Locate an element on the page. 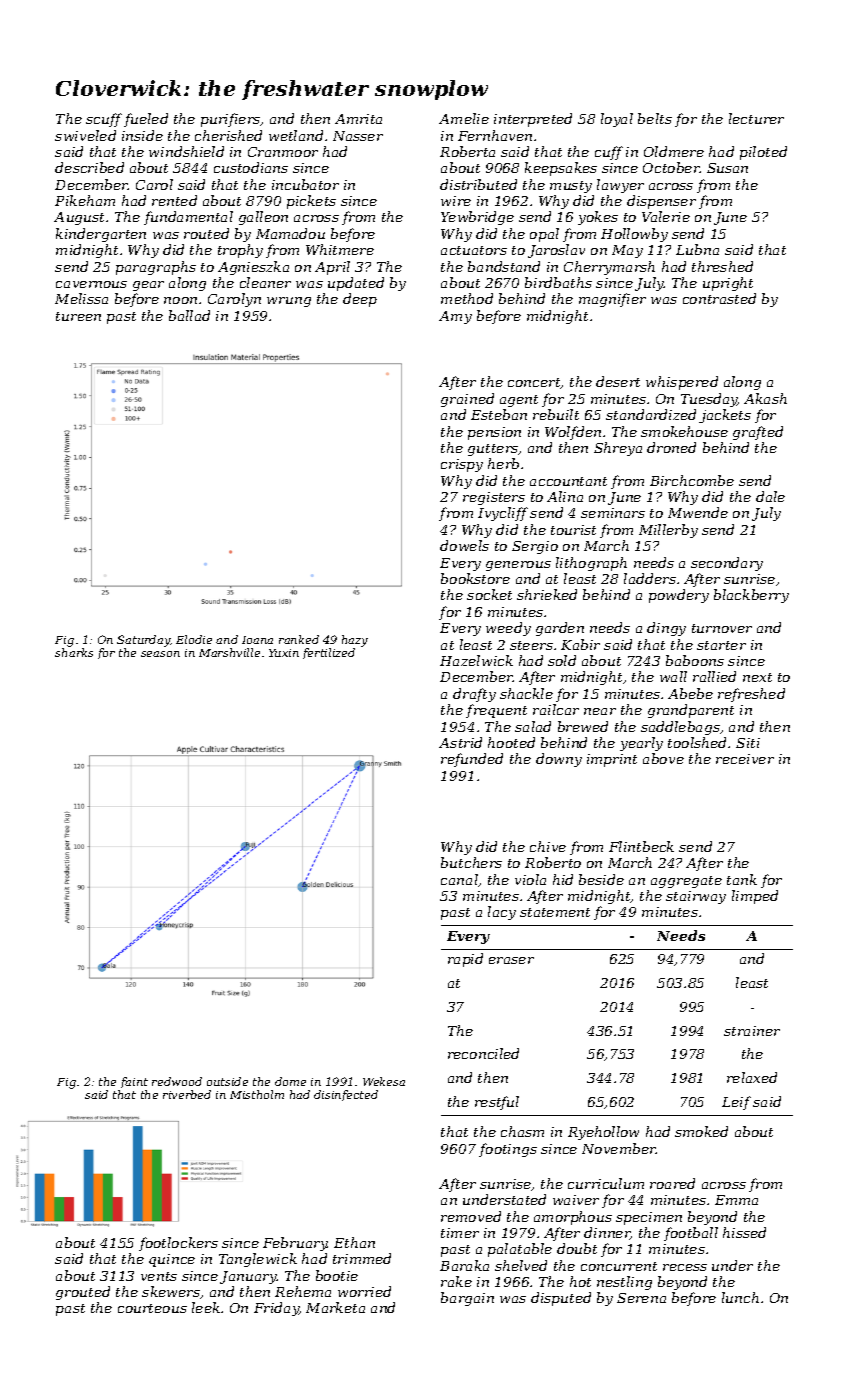 Image resolution: width=849 pixels, height=1400 pixels. Amelie is located at coordinates (464, 118).
